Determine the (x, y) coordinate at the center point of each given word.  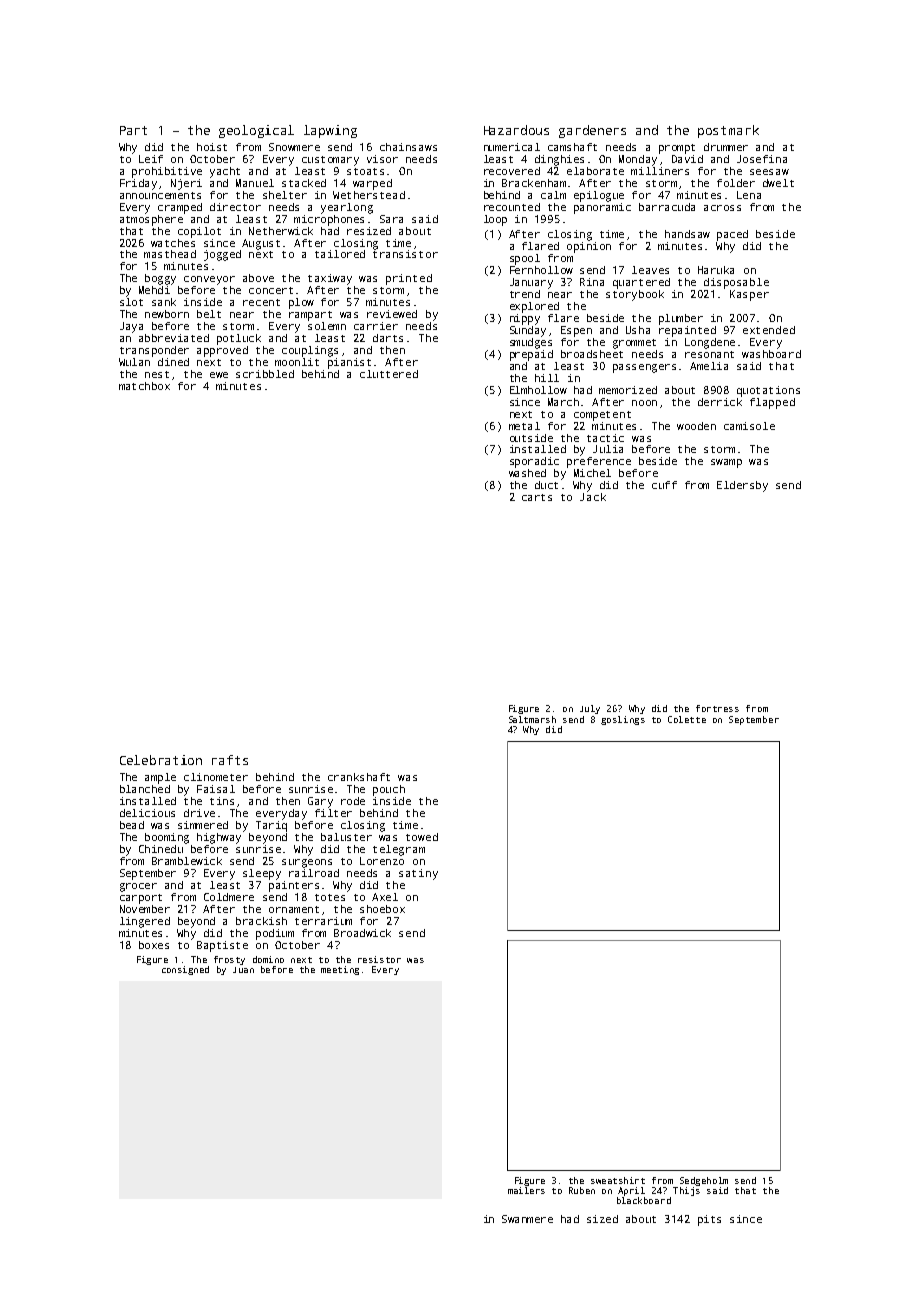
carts (537, 497)
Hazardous (516, 130)
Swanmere (527, 1219)
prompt (677, 149)
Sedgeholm (704, 1181)
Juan (243, 970)
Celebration (161, 760)
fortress (717, 708)
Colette (687, 719)
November (145, 909)
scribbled (265, 374)
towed (422, 837)
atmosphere (151, 220)
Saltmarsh (532, 719)
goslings (623, 720)
